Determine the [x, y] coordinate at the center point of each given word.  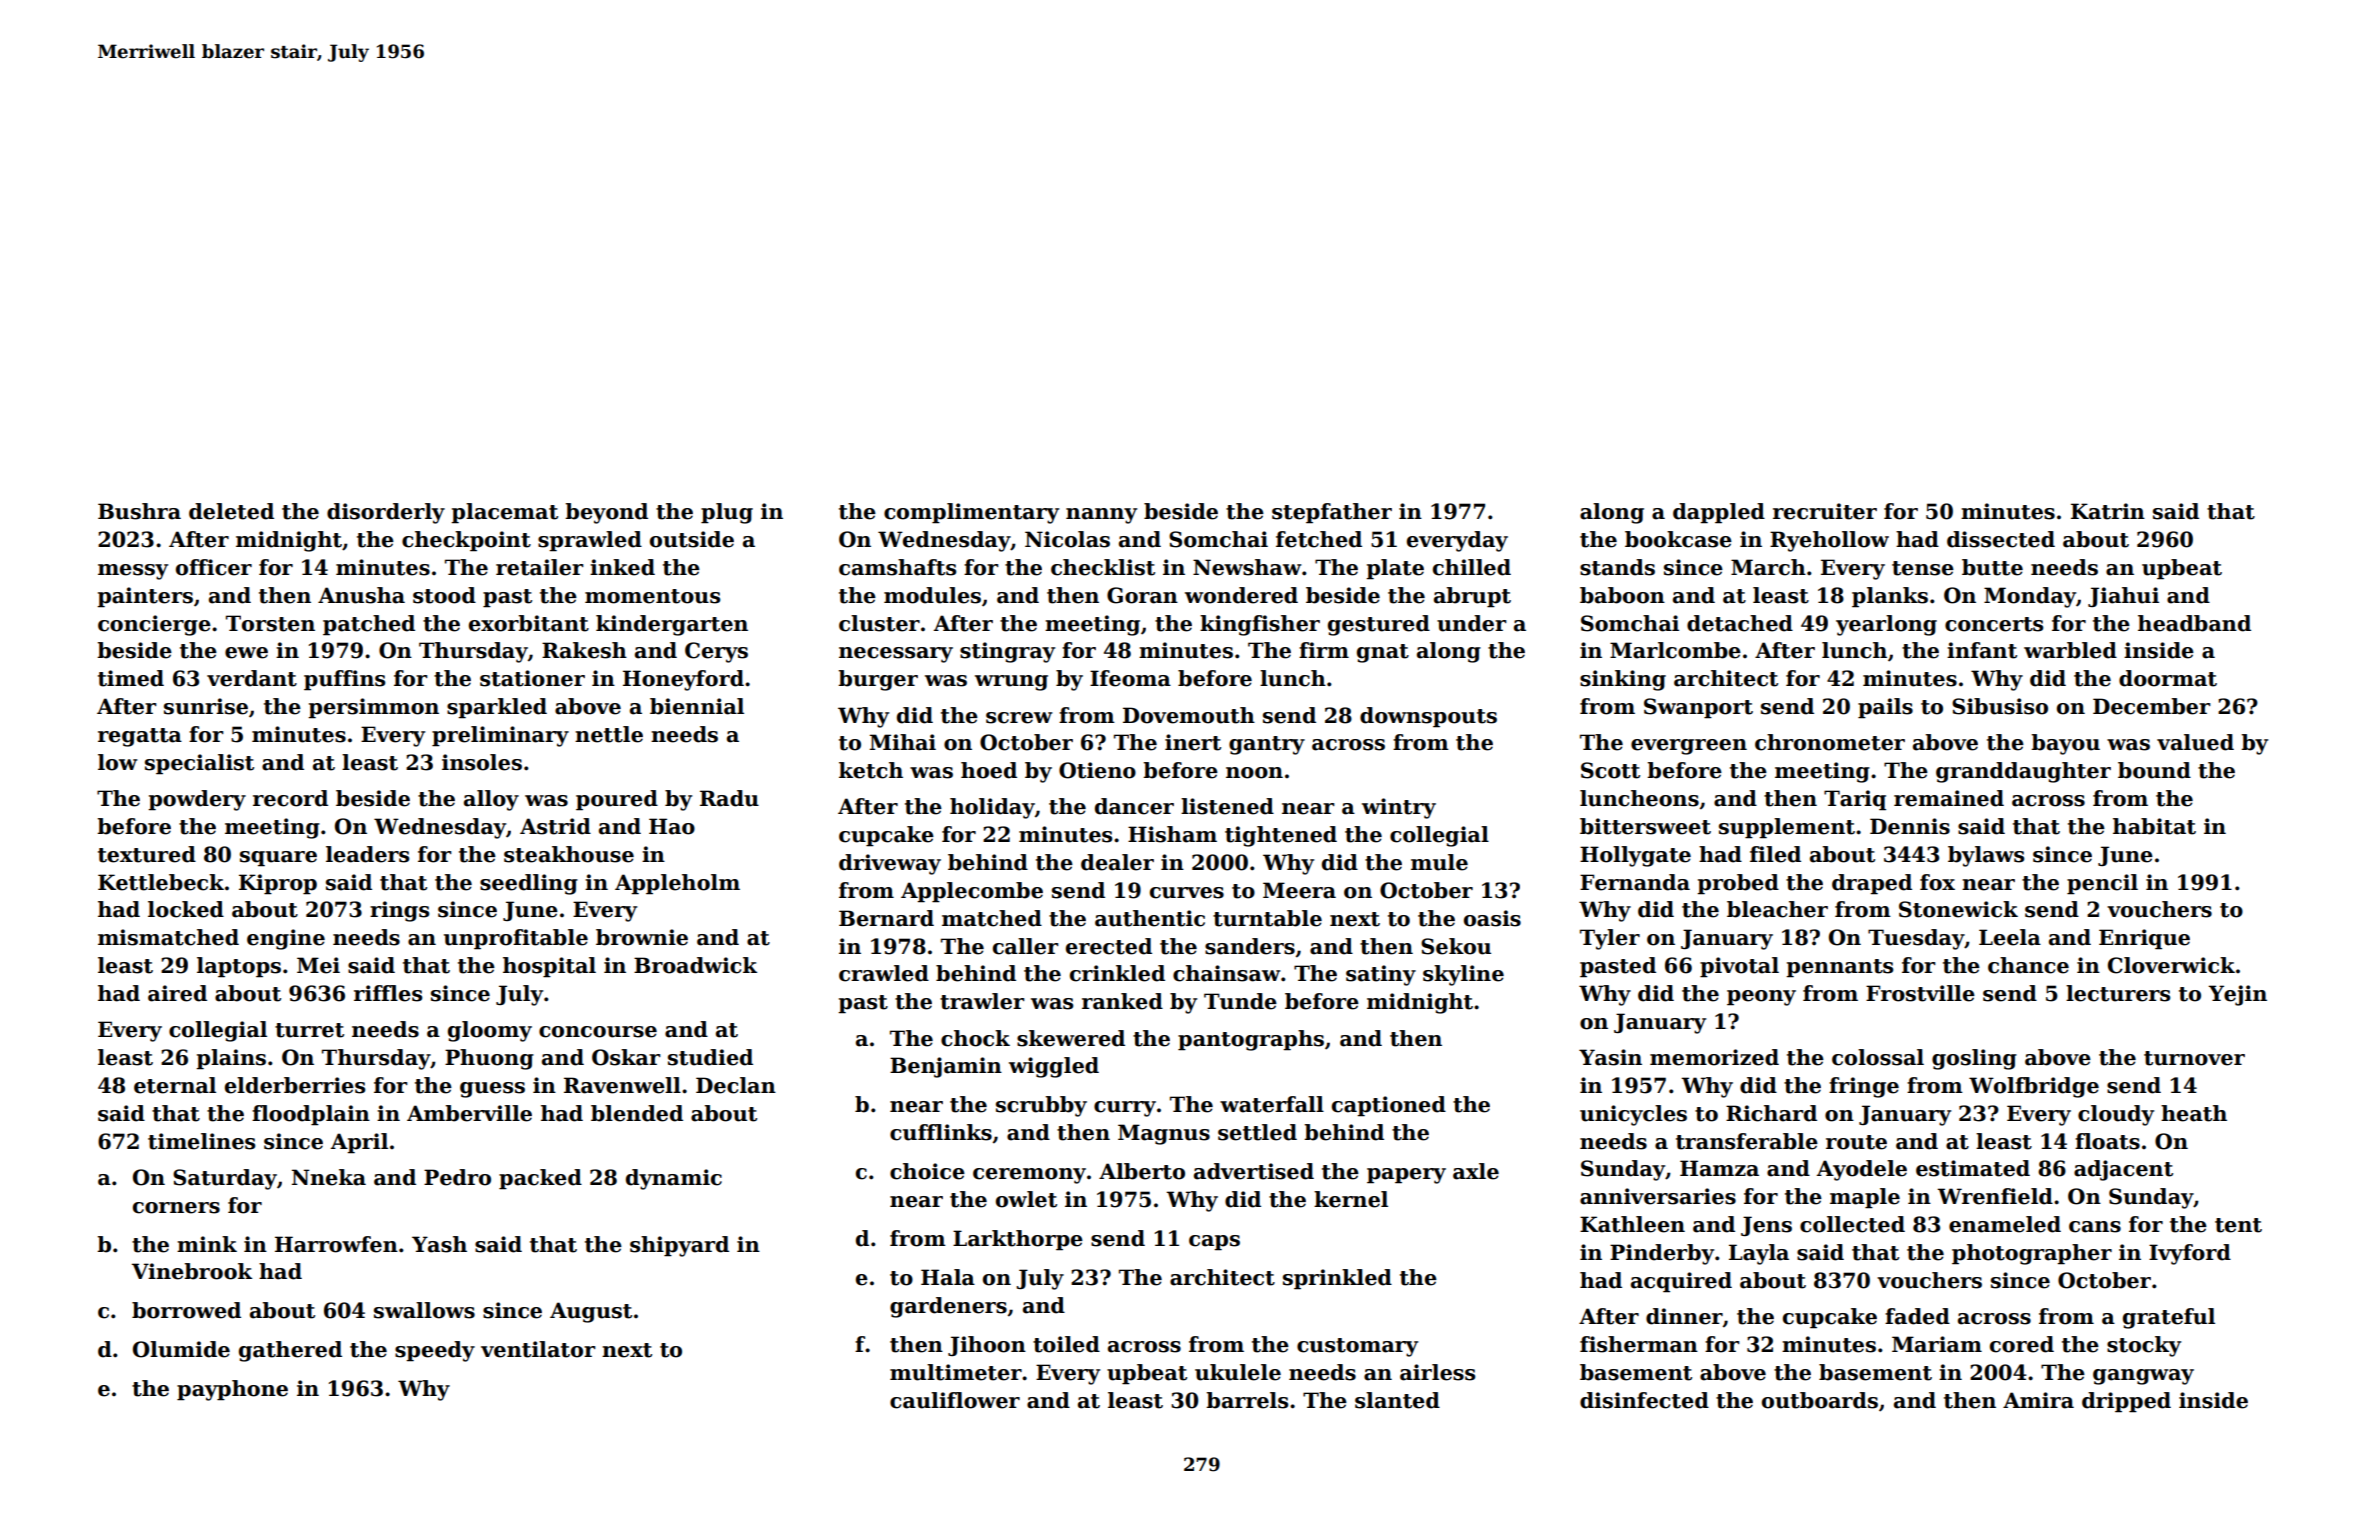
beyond [606, 513]
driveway [890, 864]
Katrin [2108, 511]
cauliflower [955, 1400]
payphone [232, 1390]
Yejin [2237, 995]
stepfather [1332, 513]
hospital [549, 967]
